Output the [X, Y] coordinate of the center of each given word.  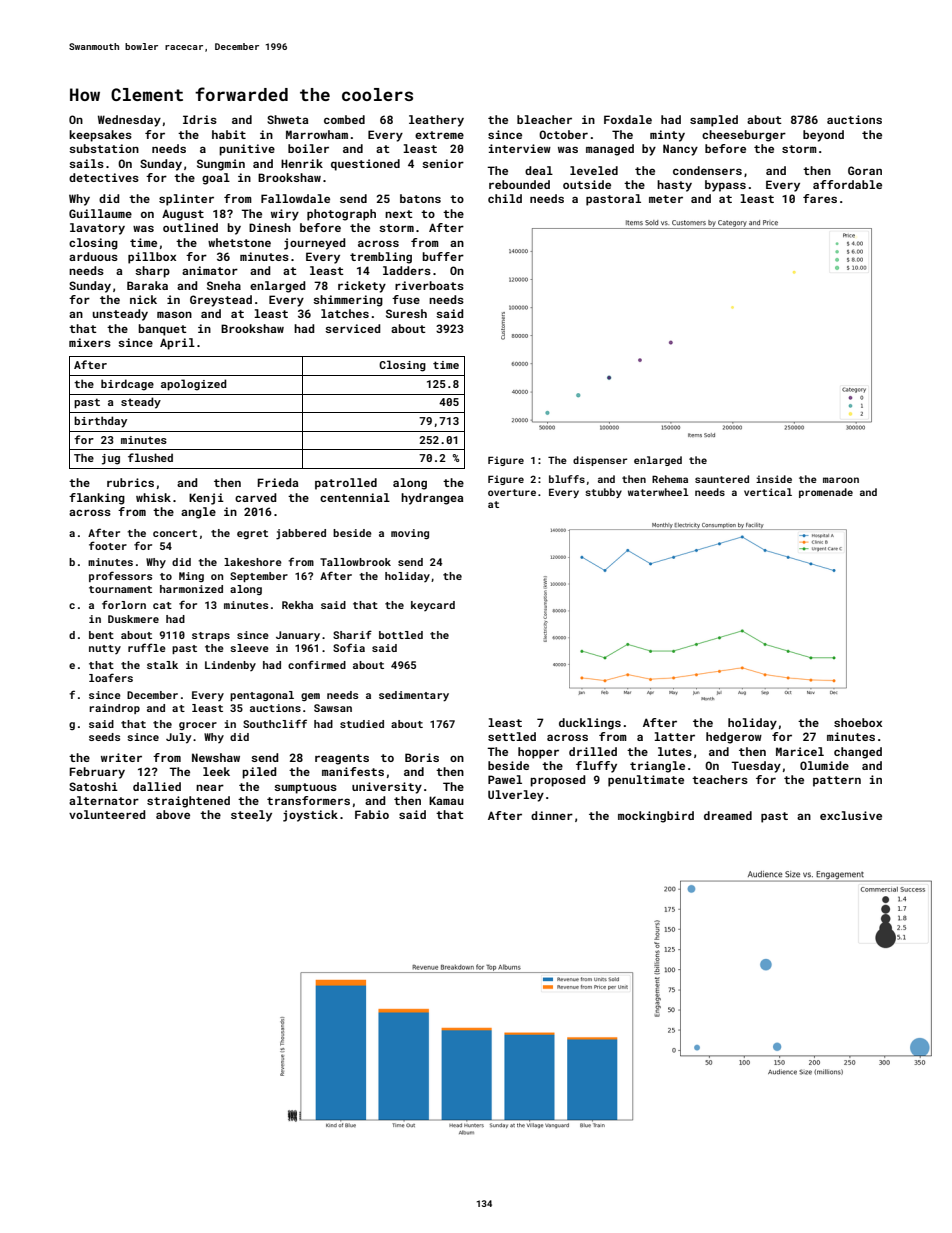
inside [774, 479]
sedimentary [414, 696]
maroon [841, 480]
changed [858, 753]
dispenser [600, 461]
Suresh [406, 313]
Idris [200, 119]
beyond [823, 136]
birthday [100, 422]
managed [610, 150]
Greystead [221, 301]
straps [211, 636]
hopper [538, 753]
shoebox [858, 722]
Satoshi [93, 786]
